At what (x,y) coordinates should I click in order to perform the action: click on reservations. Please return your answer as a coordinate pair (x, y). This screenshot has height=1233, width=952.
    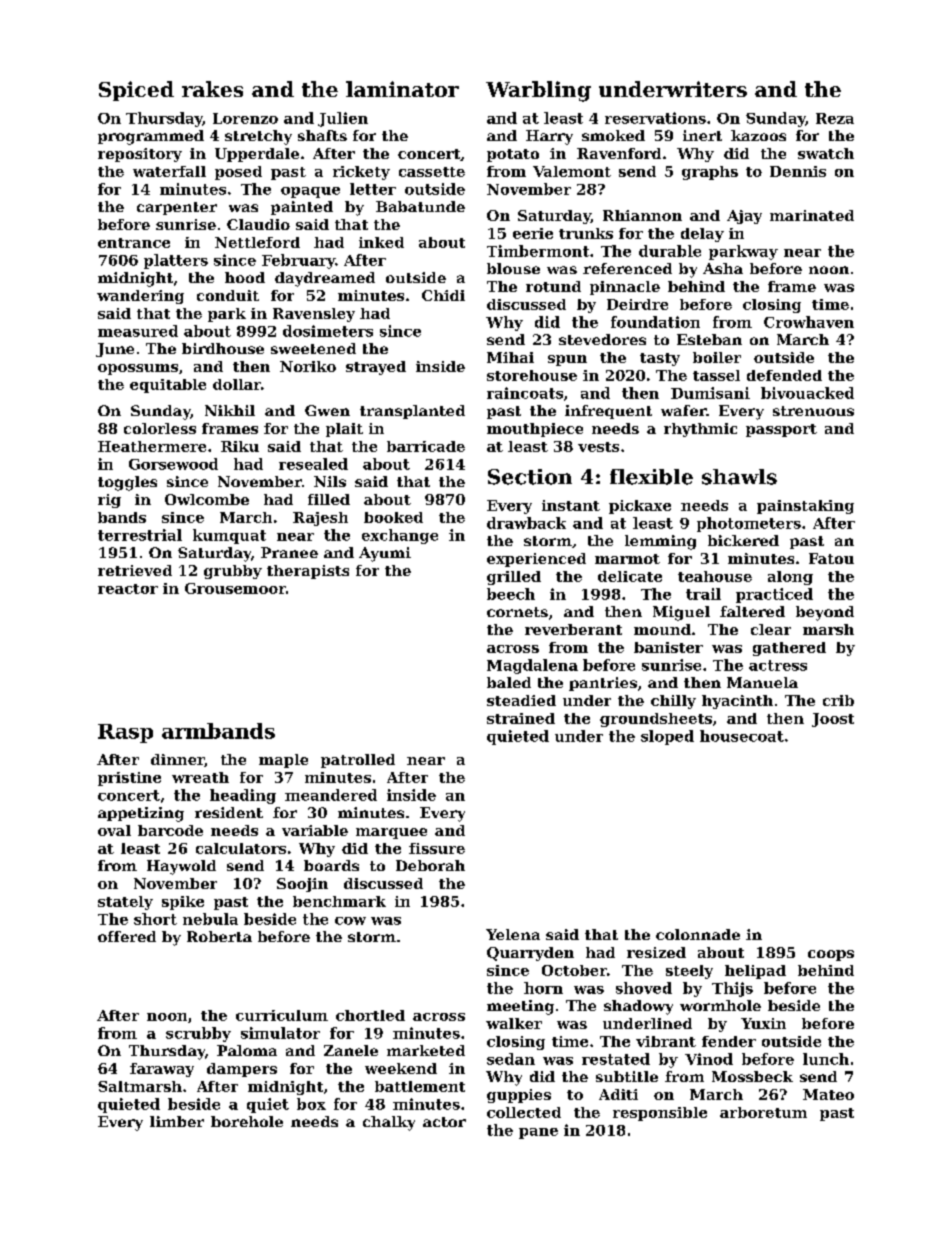
    Looking at the image, I should click on (655, 118).
